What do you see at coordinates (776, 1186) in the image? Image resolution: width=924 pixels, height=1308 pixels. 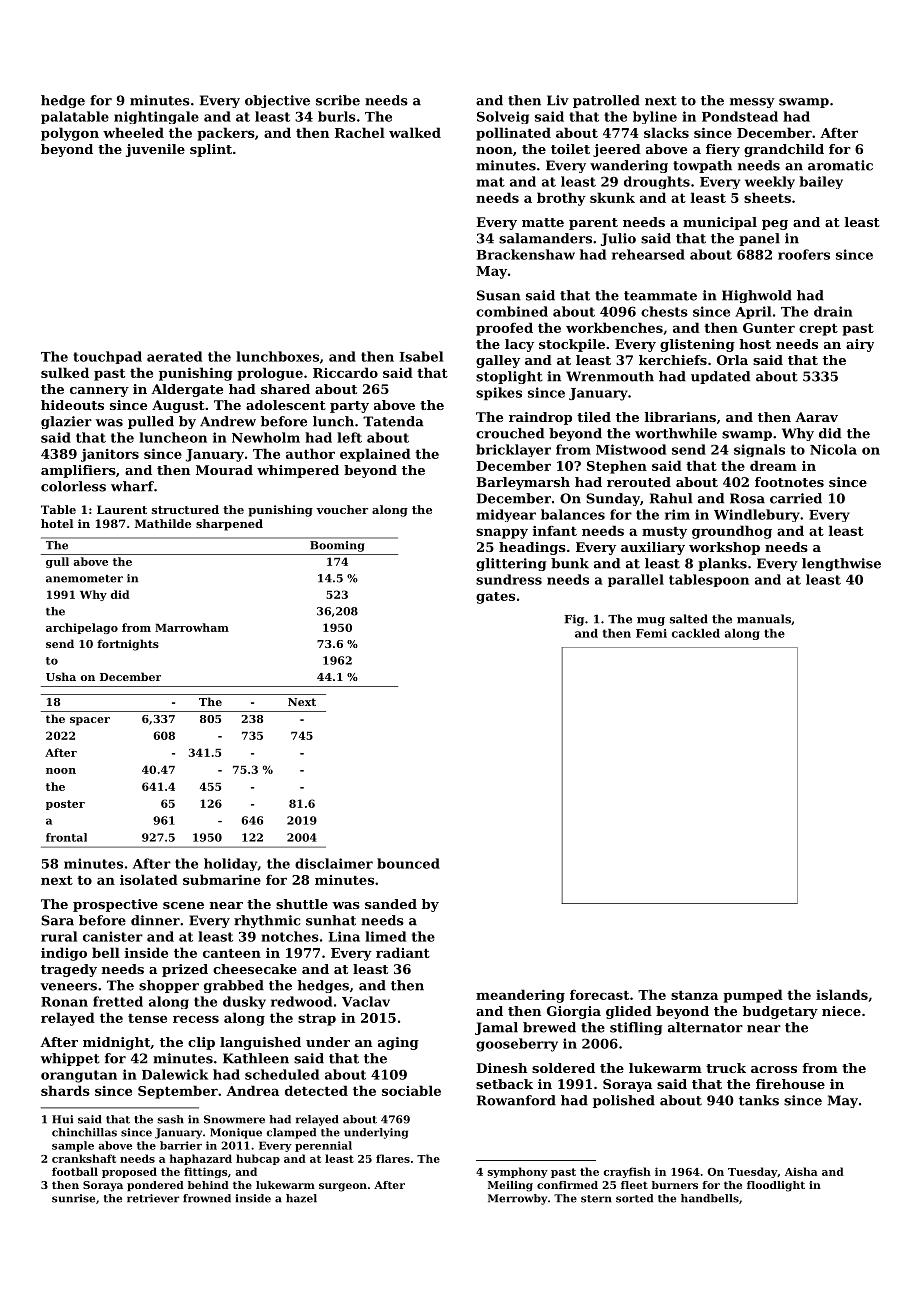 I see `floodlight` at bounding box center [776, 1186].
